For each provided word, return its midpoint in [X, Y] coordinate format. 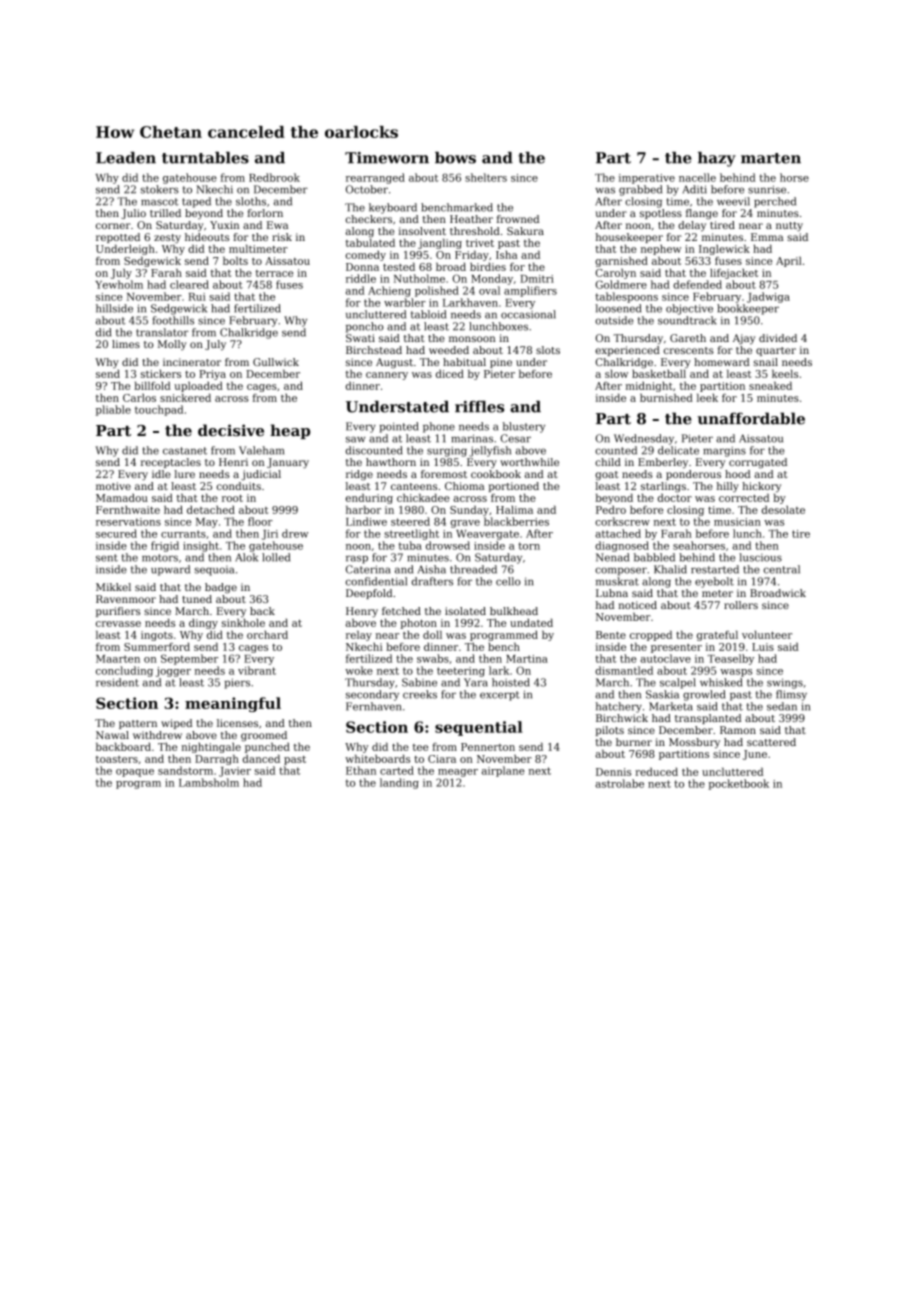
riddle [361, 278]
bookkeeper [748, 309]
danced [261, 759]
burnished [666, 398]
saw [355, 439]
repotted [118, 238]
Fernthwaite [128, 510]
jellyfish [490, 451]
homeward [722, 362]
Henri [233, 462]
